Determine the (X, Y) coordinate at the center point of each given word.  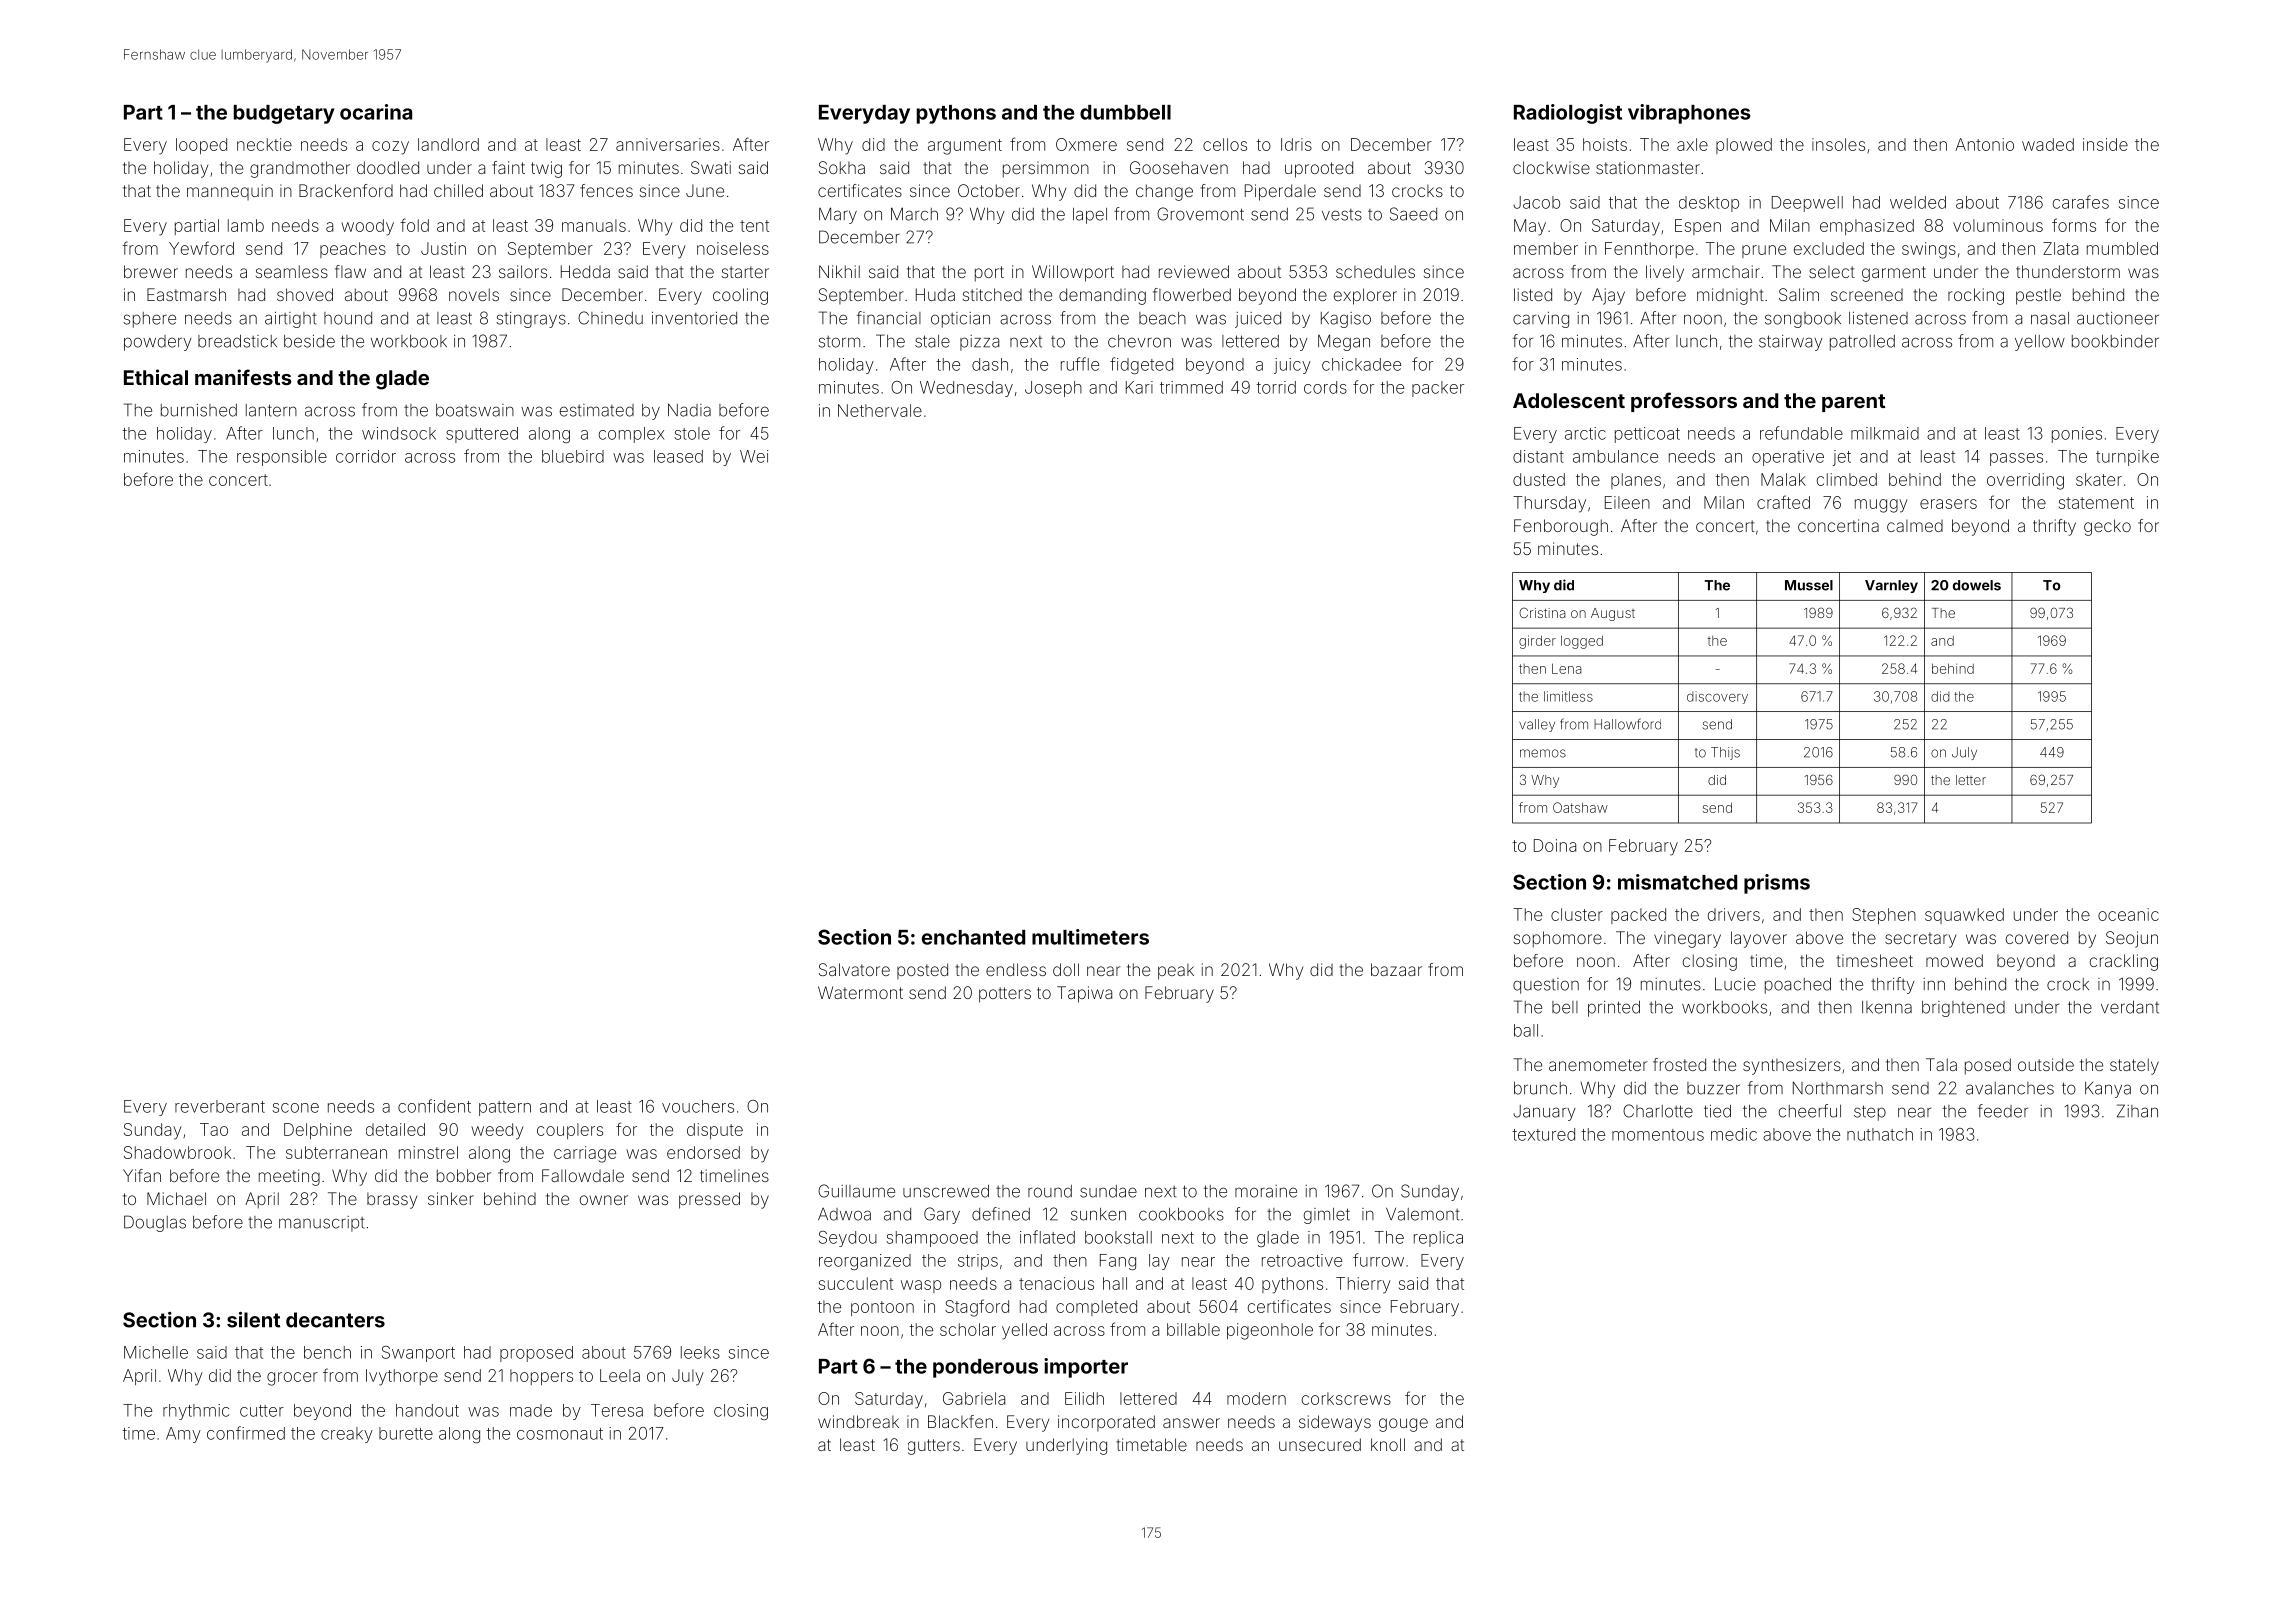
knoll (1388, 1444)
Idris (1296, 144)
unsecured (1320, 1444)
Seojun (2132, 939)
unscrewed (946, 1191)
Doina (1555, 845)
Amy (183, 1435)
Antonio (1984, 144)
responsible (282, 458)
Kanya (2108, 1090)
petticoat (1647, 435)
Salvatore (854, 969)
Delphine (318, 1131)
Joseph (1053, 389)
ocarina (376, 112)
